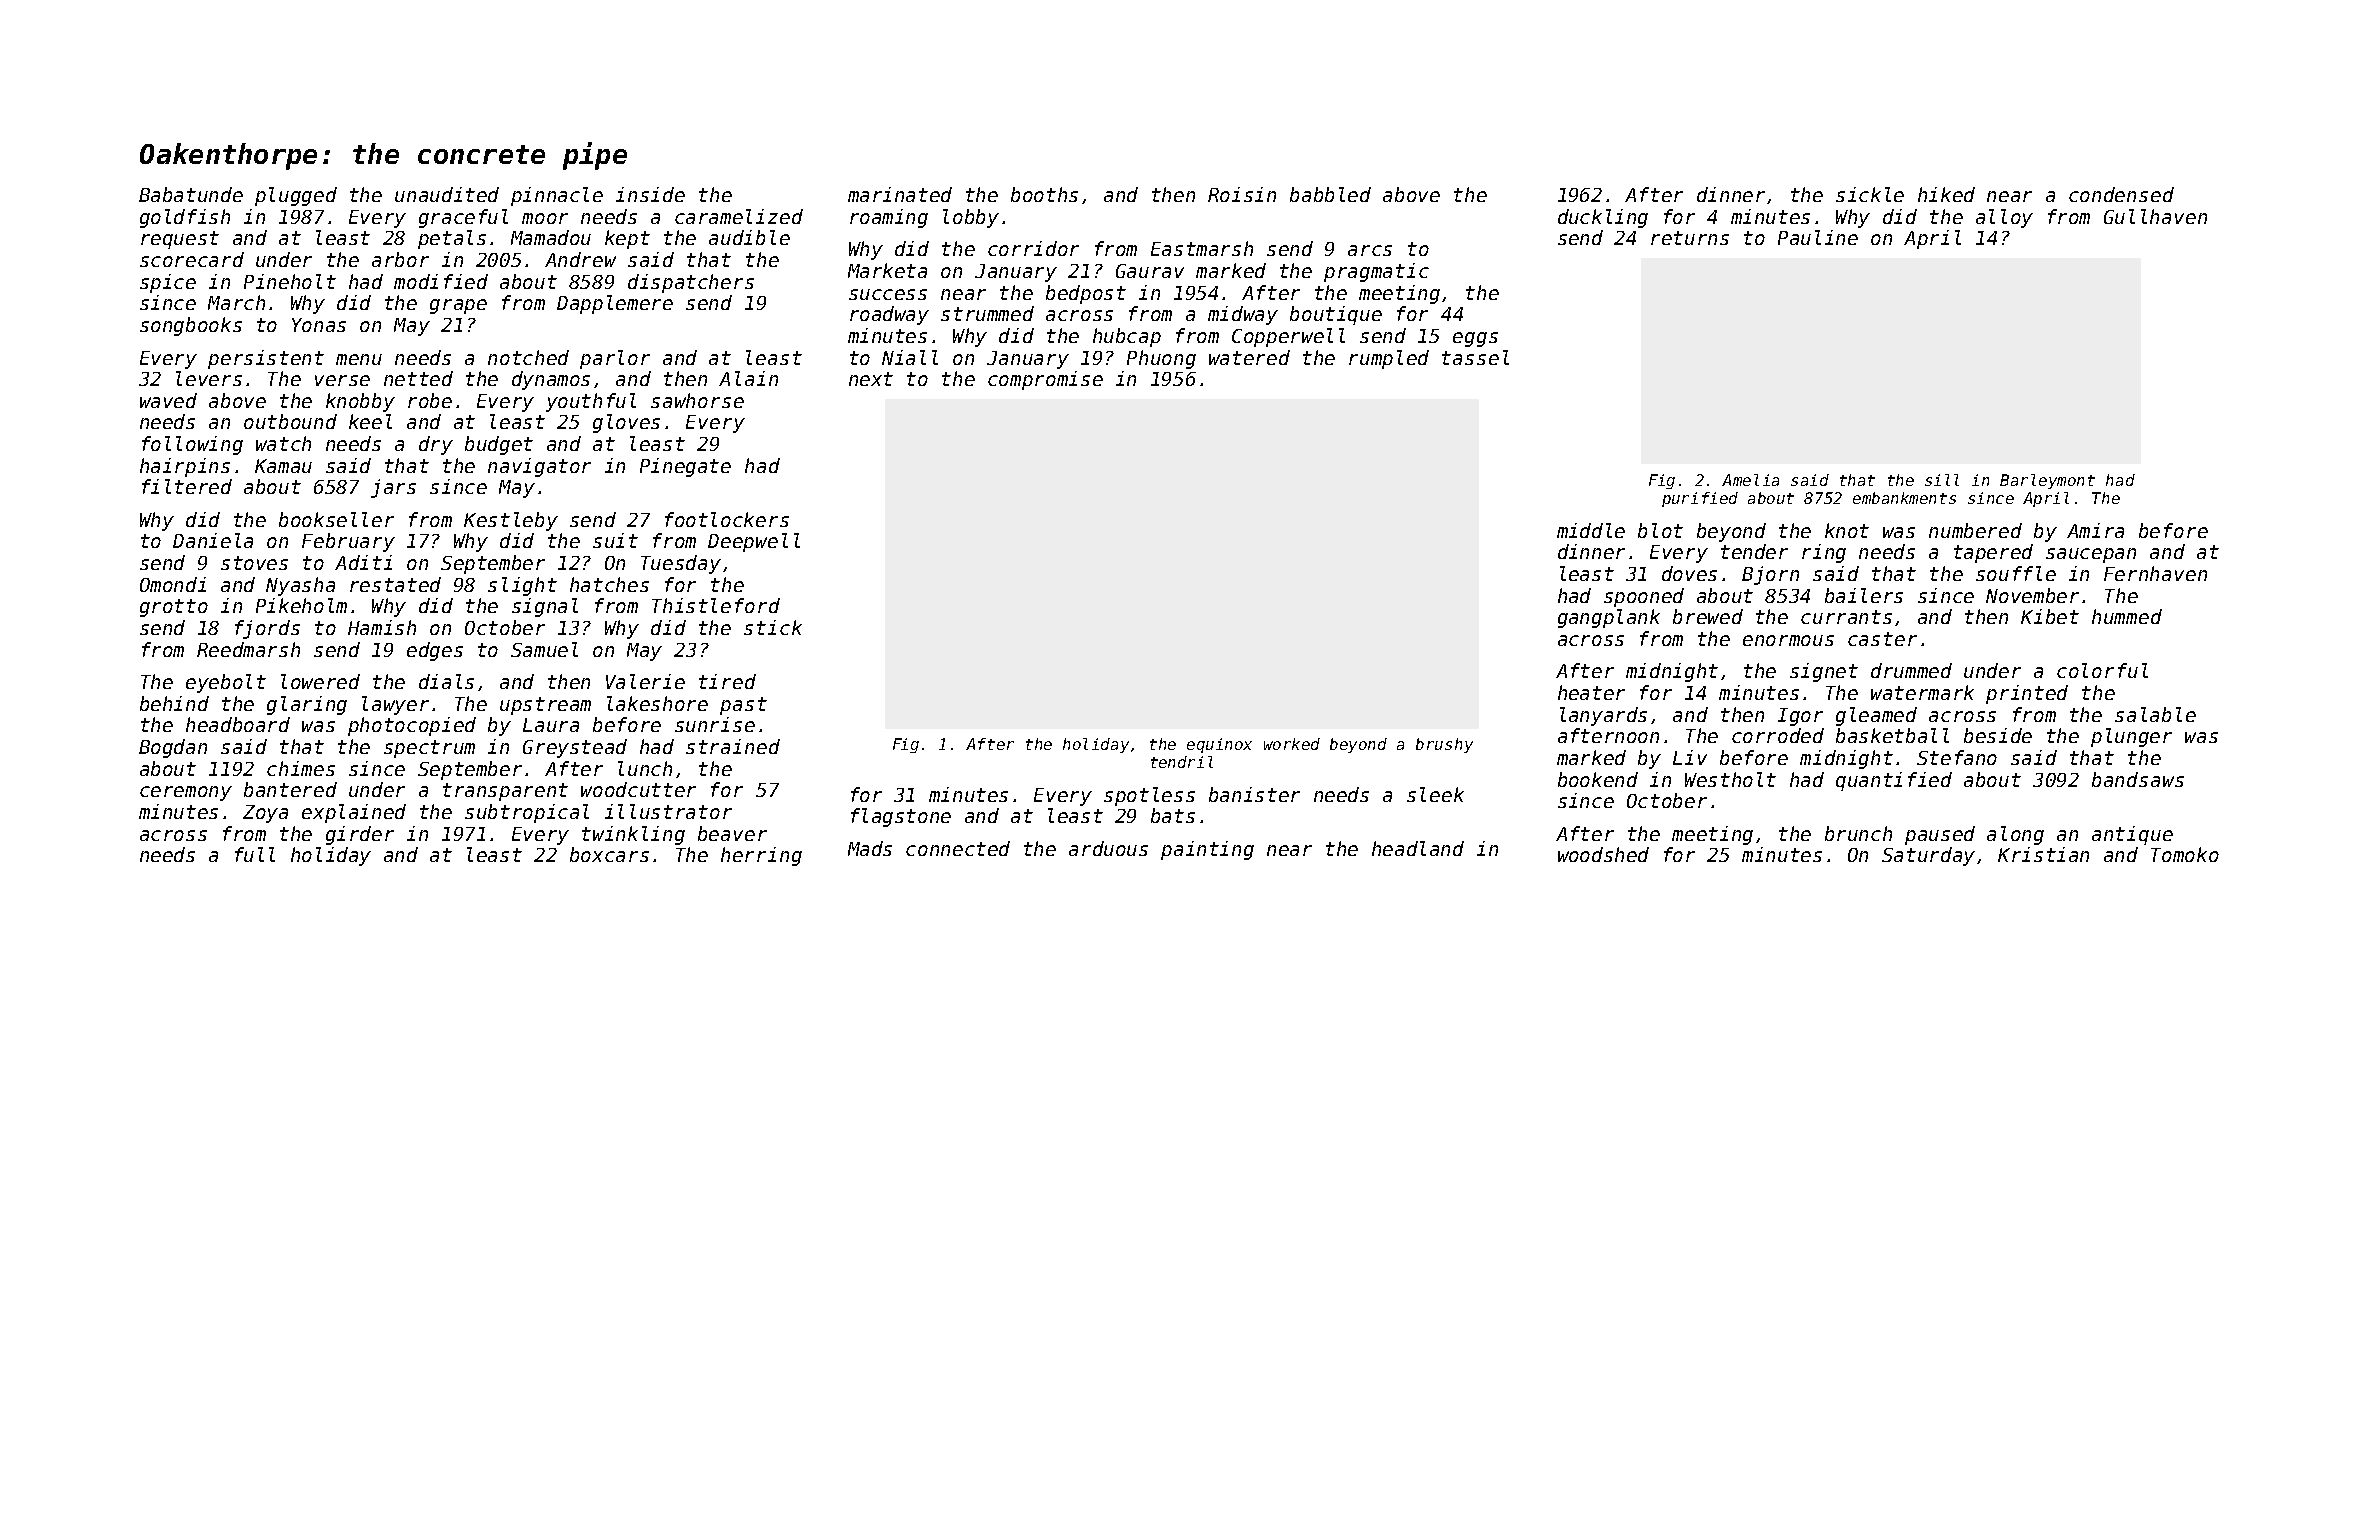 The image size is (2365, 1530). I want to click on robe, so click(430, 400).
